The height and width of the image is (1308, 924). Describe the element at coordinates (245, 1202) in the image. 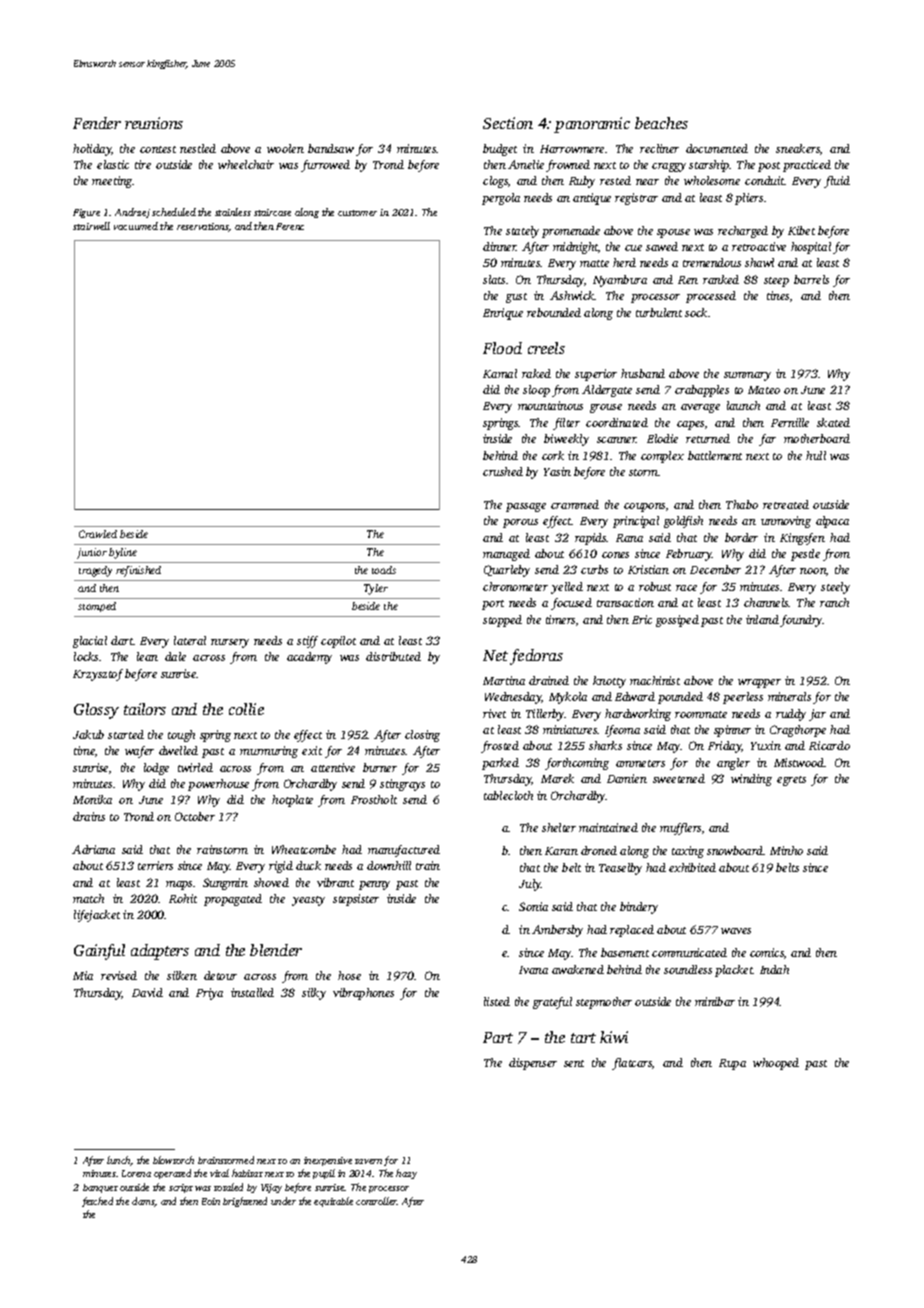

I see `brightened` at that location.
